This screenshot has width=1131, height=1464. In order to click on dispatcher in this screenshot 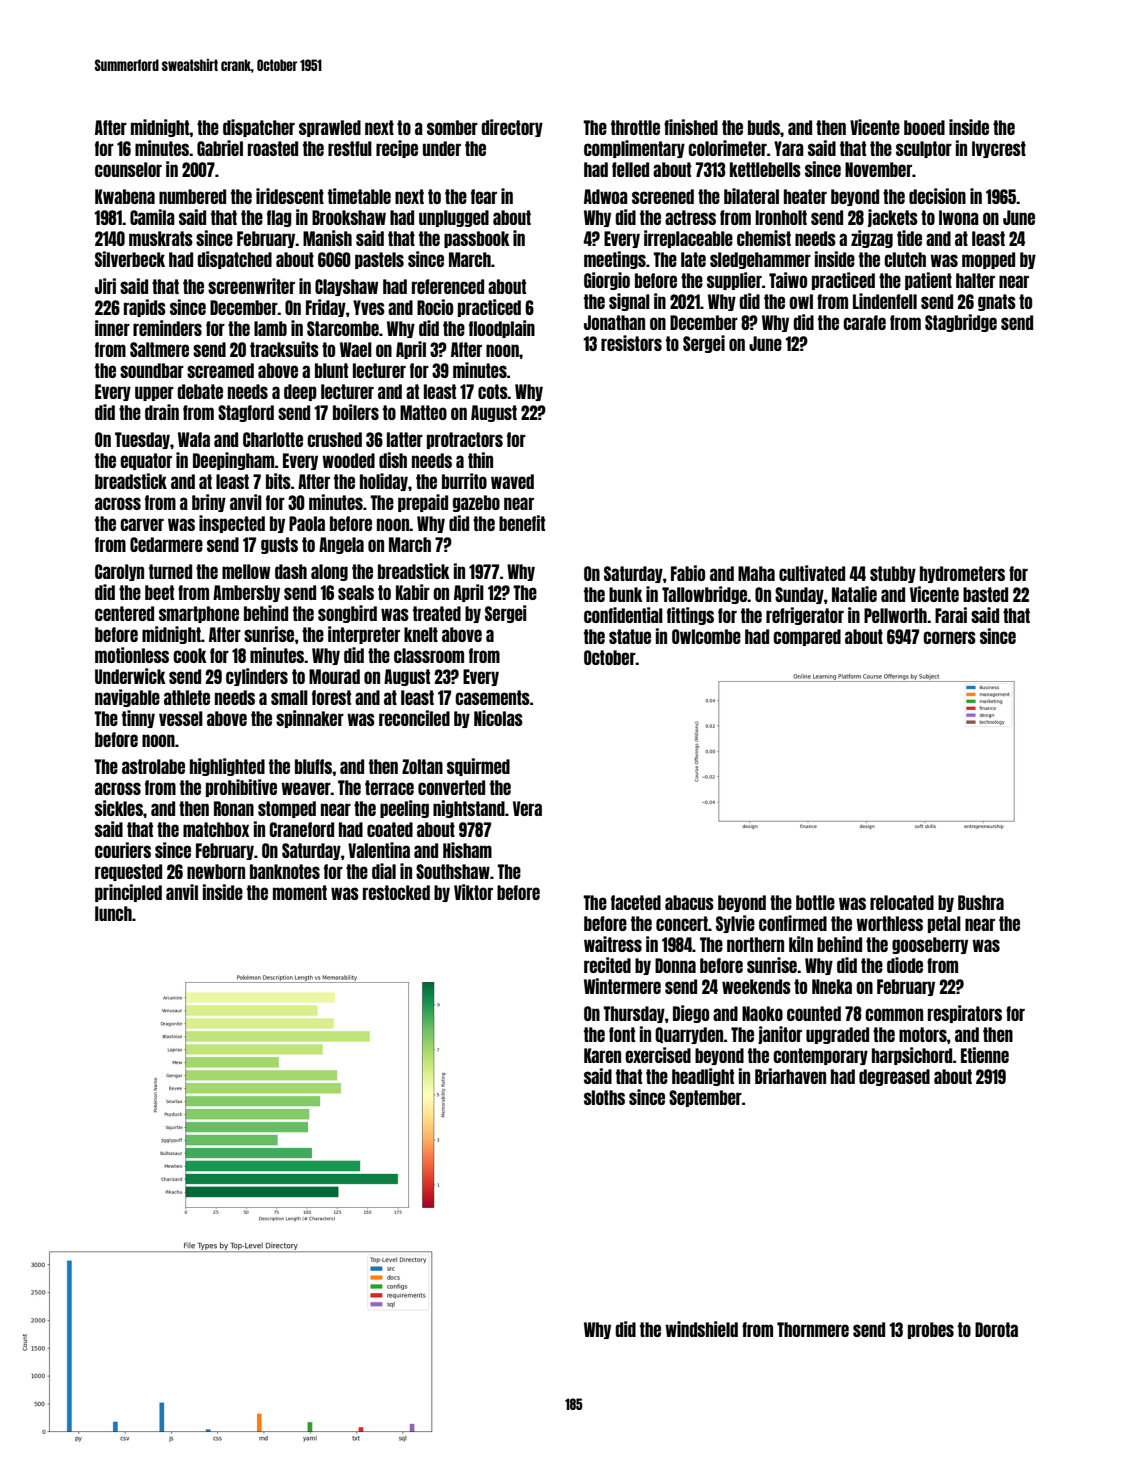, I will do `click(259, 128)`.
